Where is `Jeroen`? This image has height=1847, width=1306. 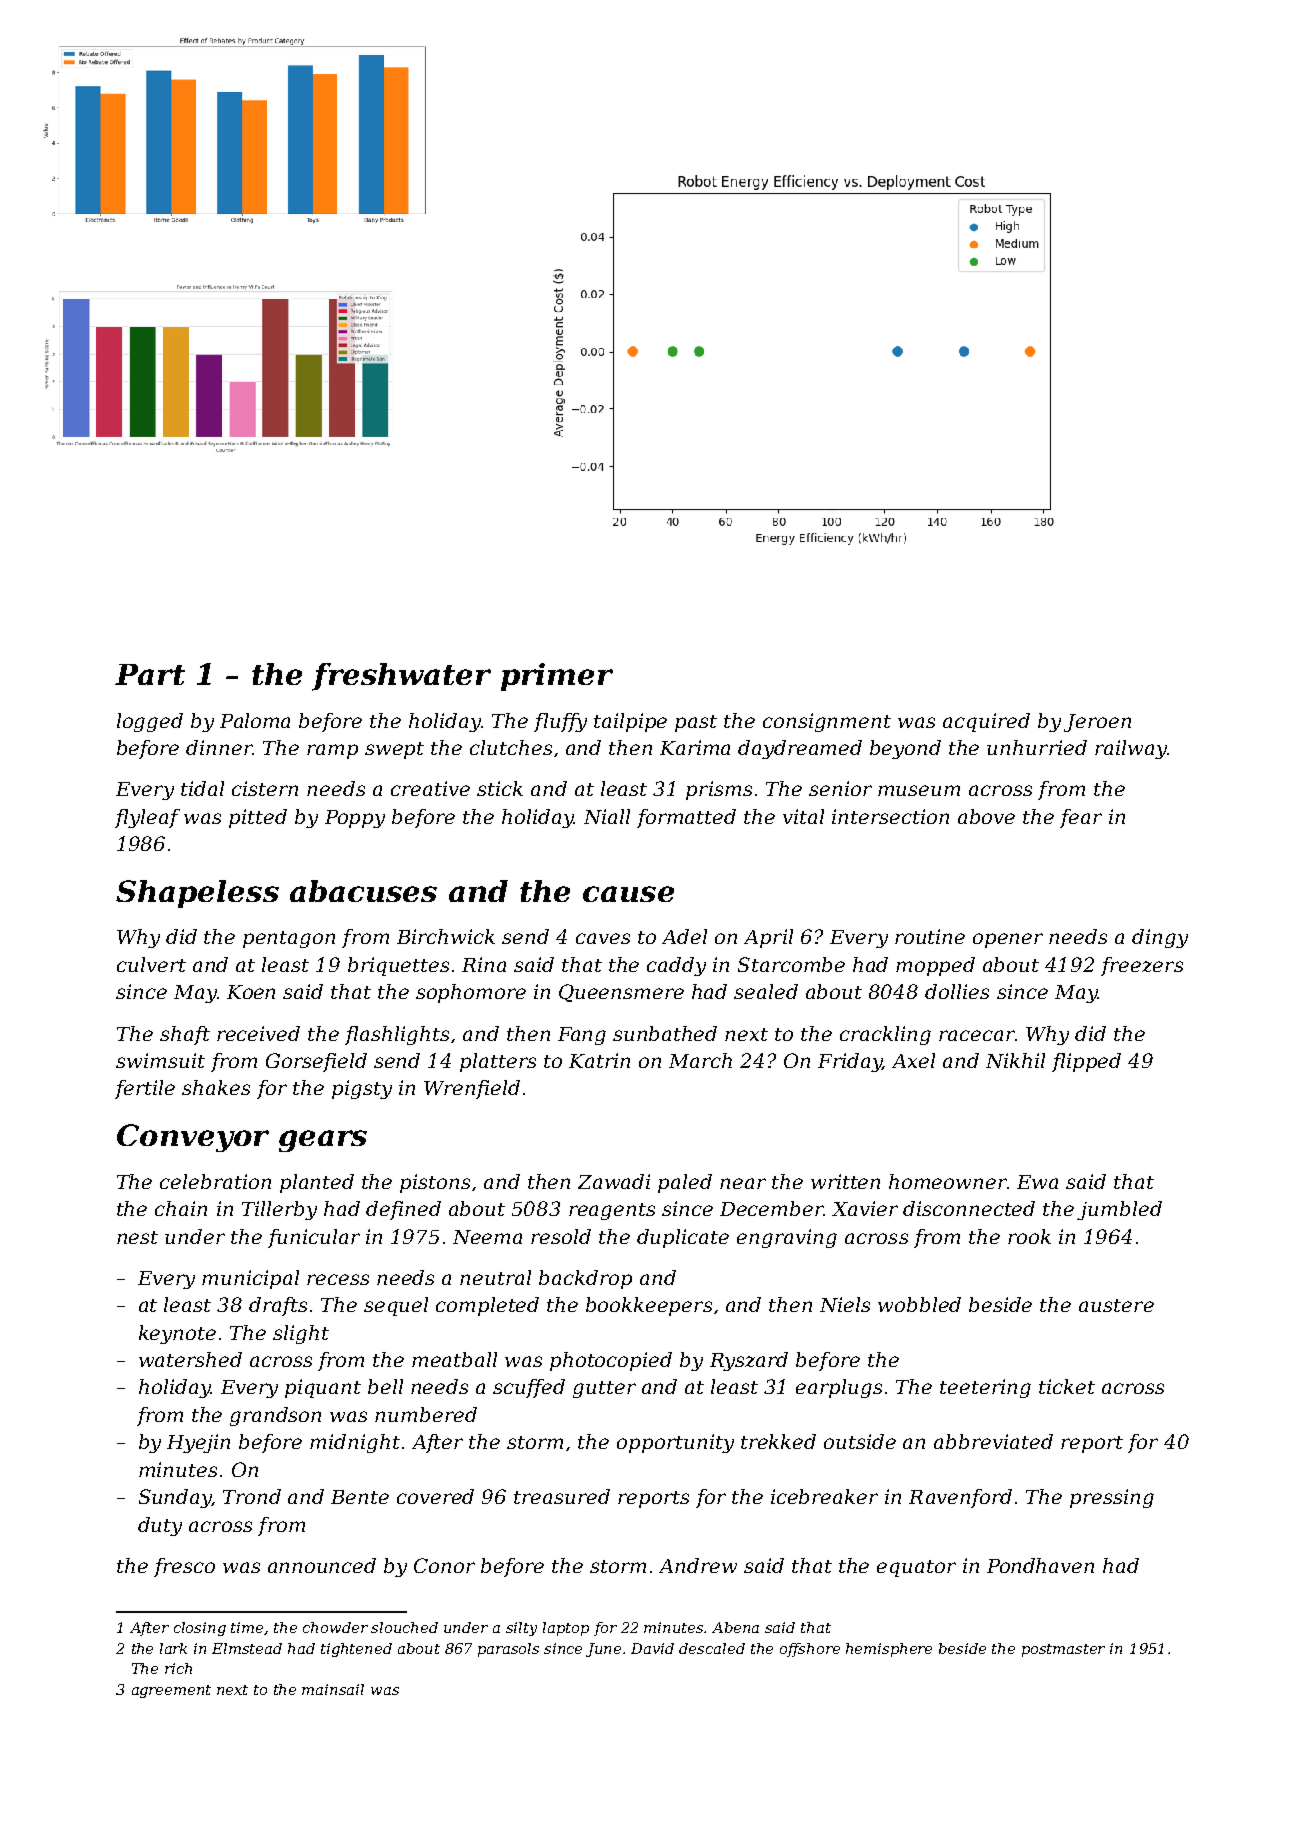 Jeroen is located at coordinates (1097, 723).
